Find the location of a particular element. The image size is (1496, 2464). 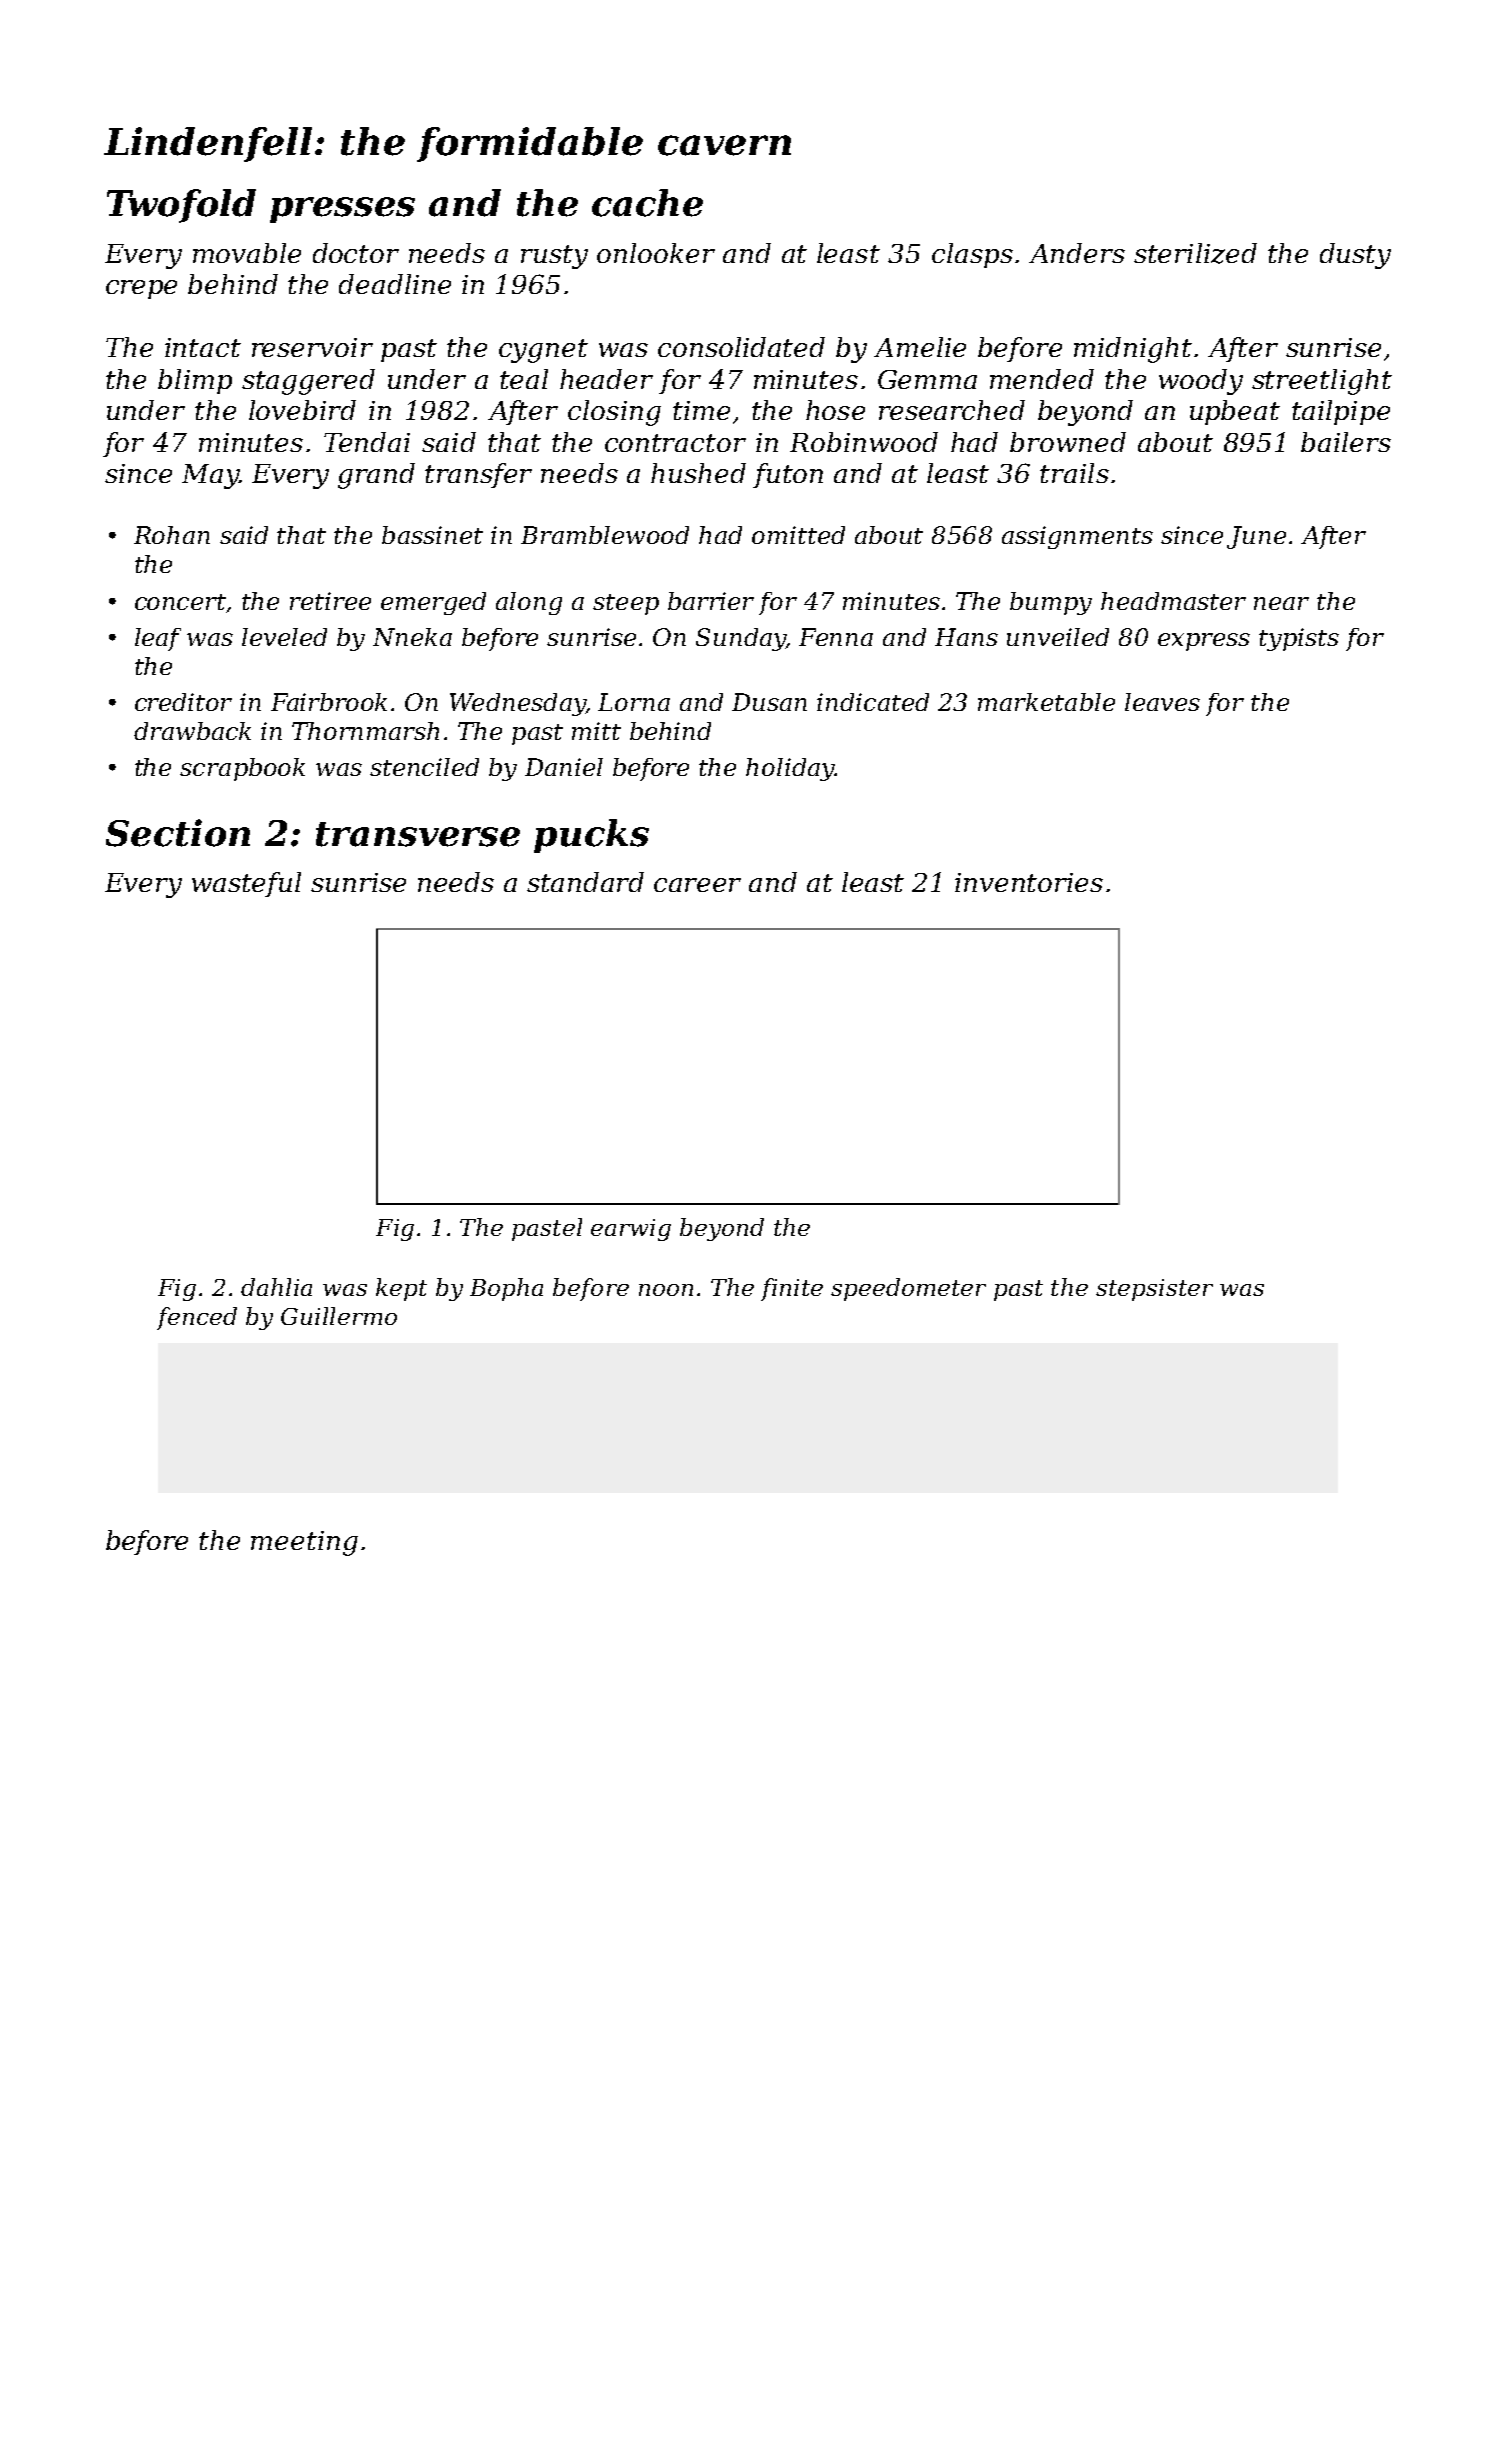

June is located at coordinates (1256, 537).
